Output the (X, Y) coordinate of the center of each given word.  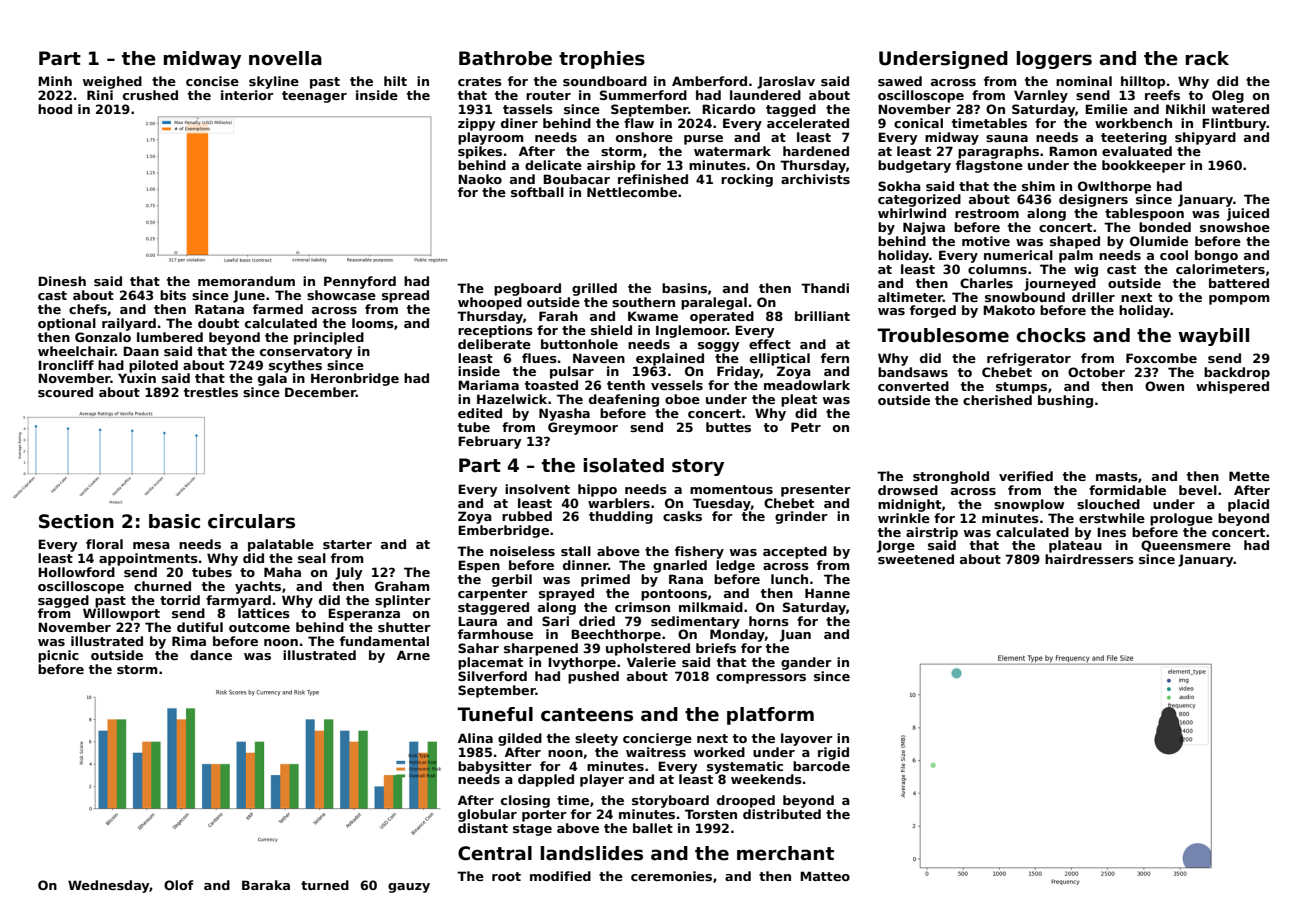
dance (211, 655)
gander (806, 663)
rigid (833, 753)
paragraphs (998, 152)
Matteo (825, 876)
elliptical (780, 359)
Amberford (709, 81)
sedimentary (695, 622)
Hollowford (76, 572)
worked (719, 752)
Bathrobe (505, 58)
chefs (88, 309)
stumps (1021, 388)
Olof (178, 885)
